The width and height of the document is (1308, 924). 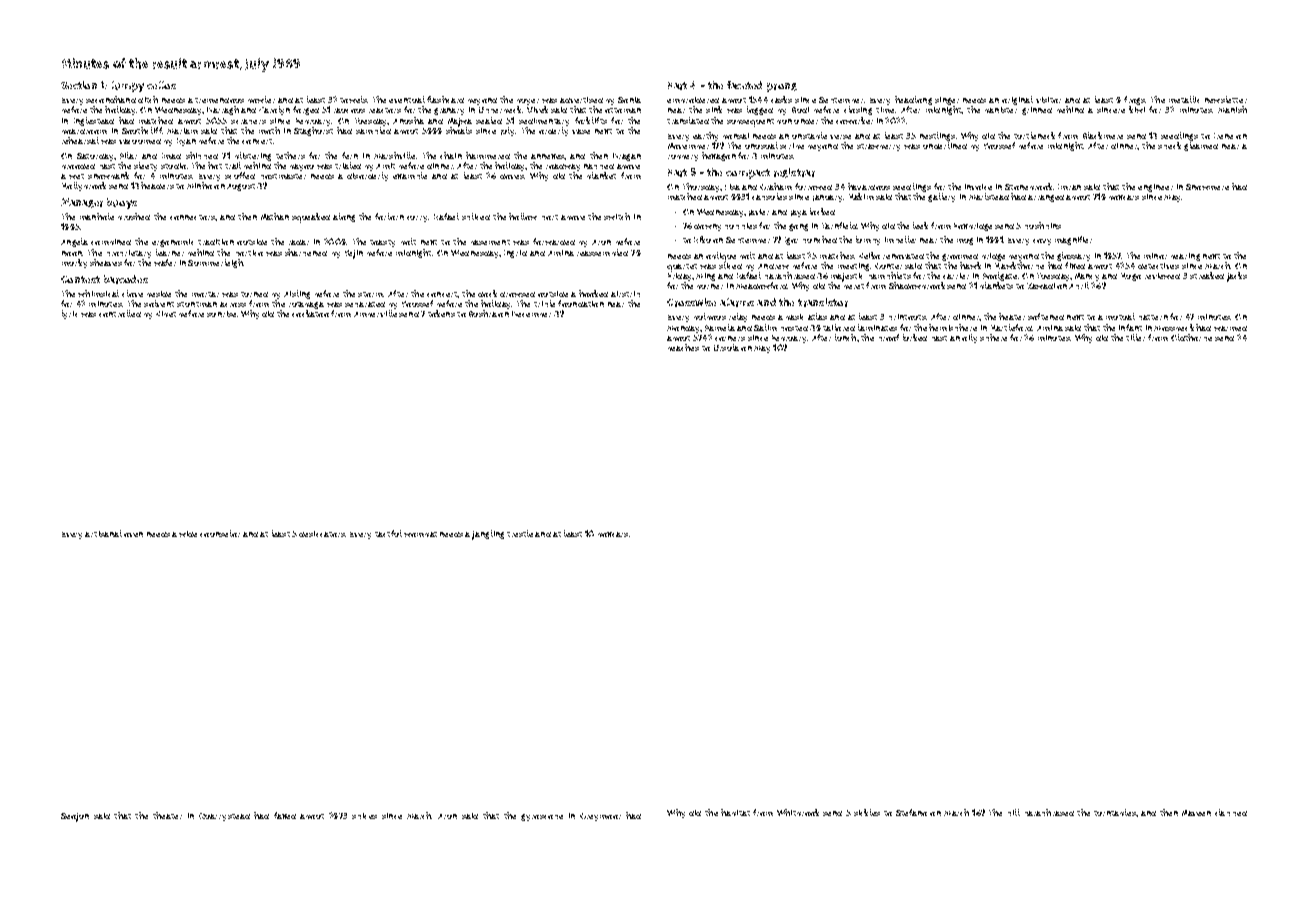 What do you see at coordinates (285, 815) in the document?
I see `faxed` at bounding box center [285, 815].
